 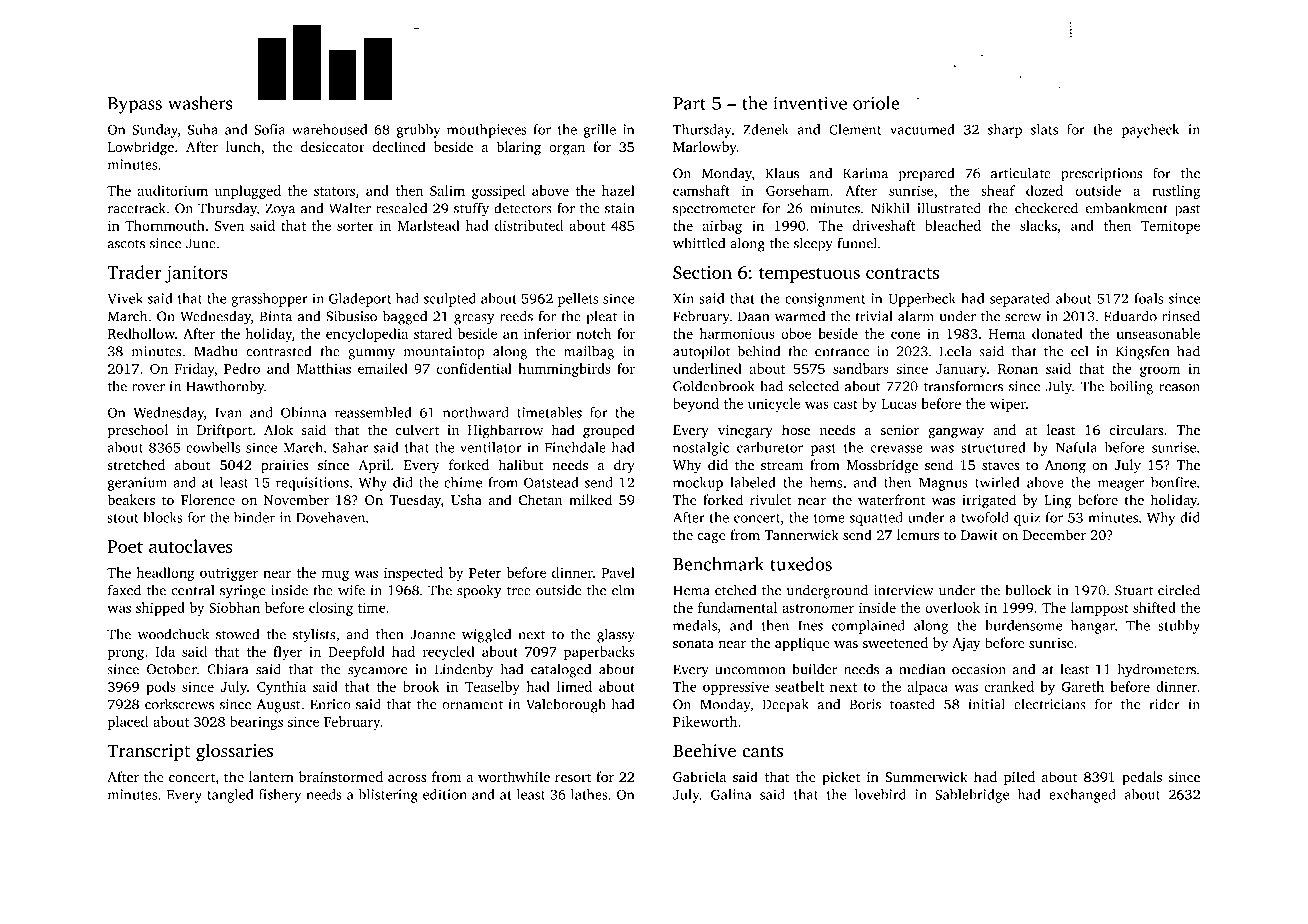 I want to click on mockup, so click(x=698, y=484).
